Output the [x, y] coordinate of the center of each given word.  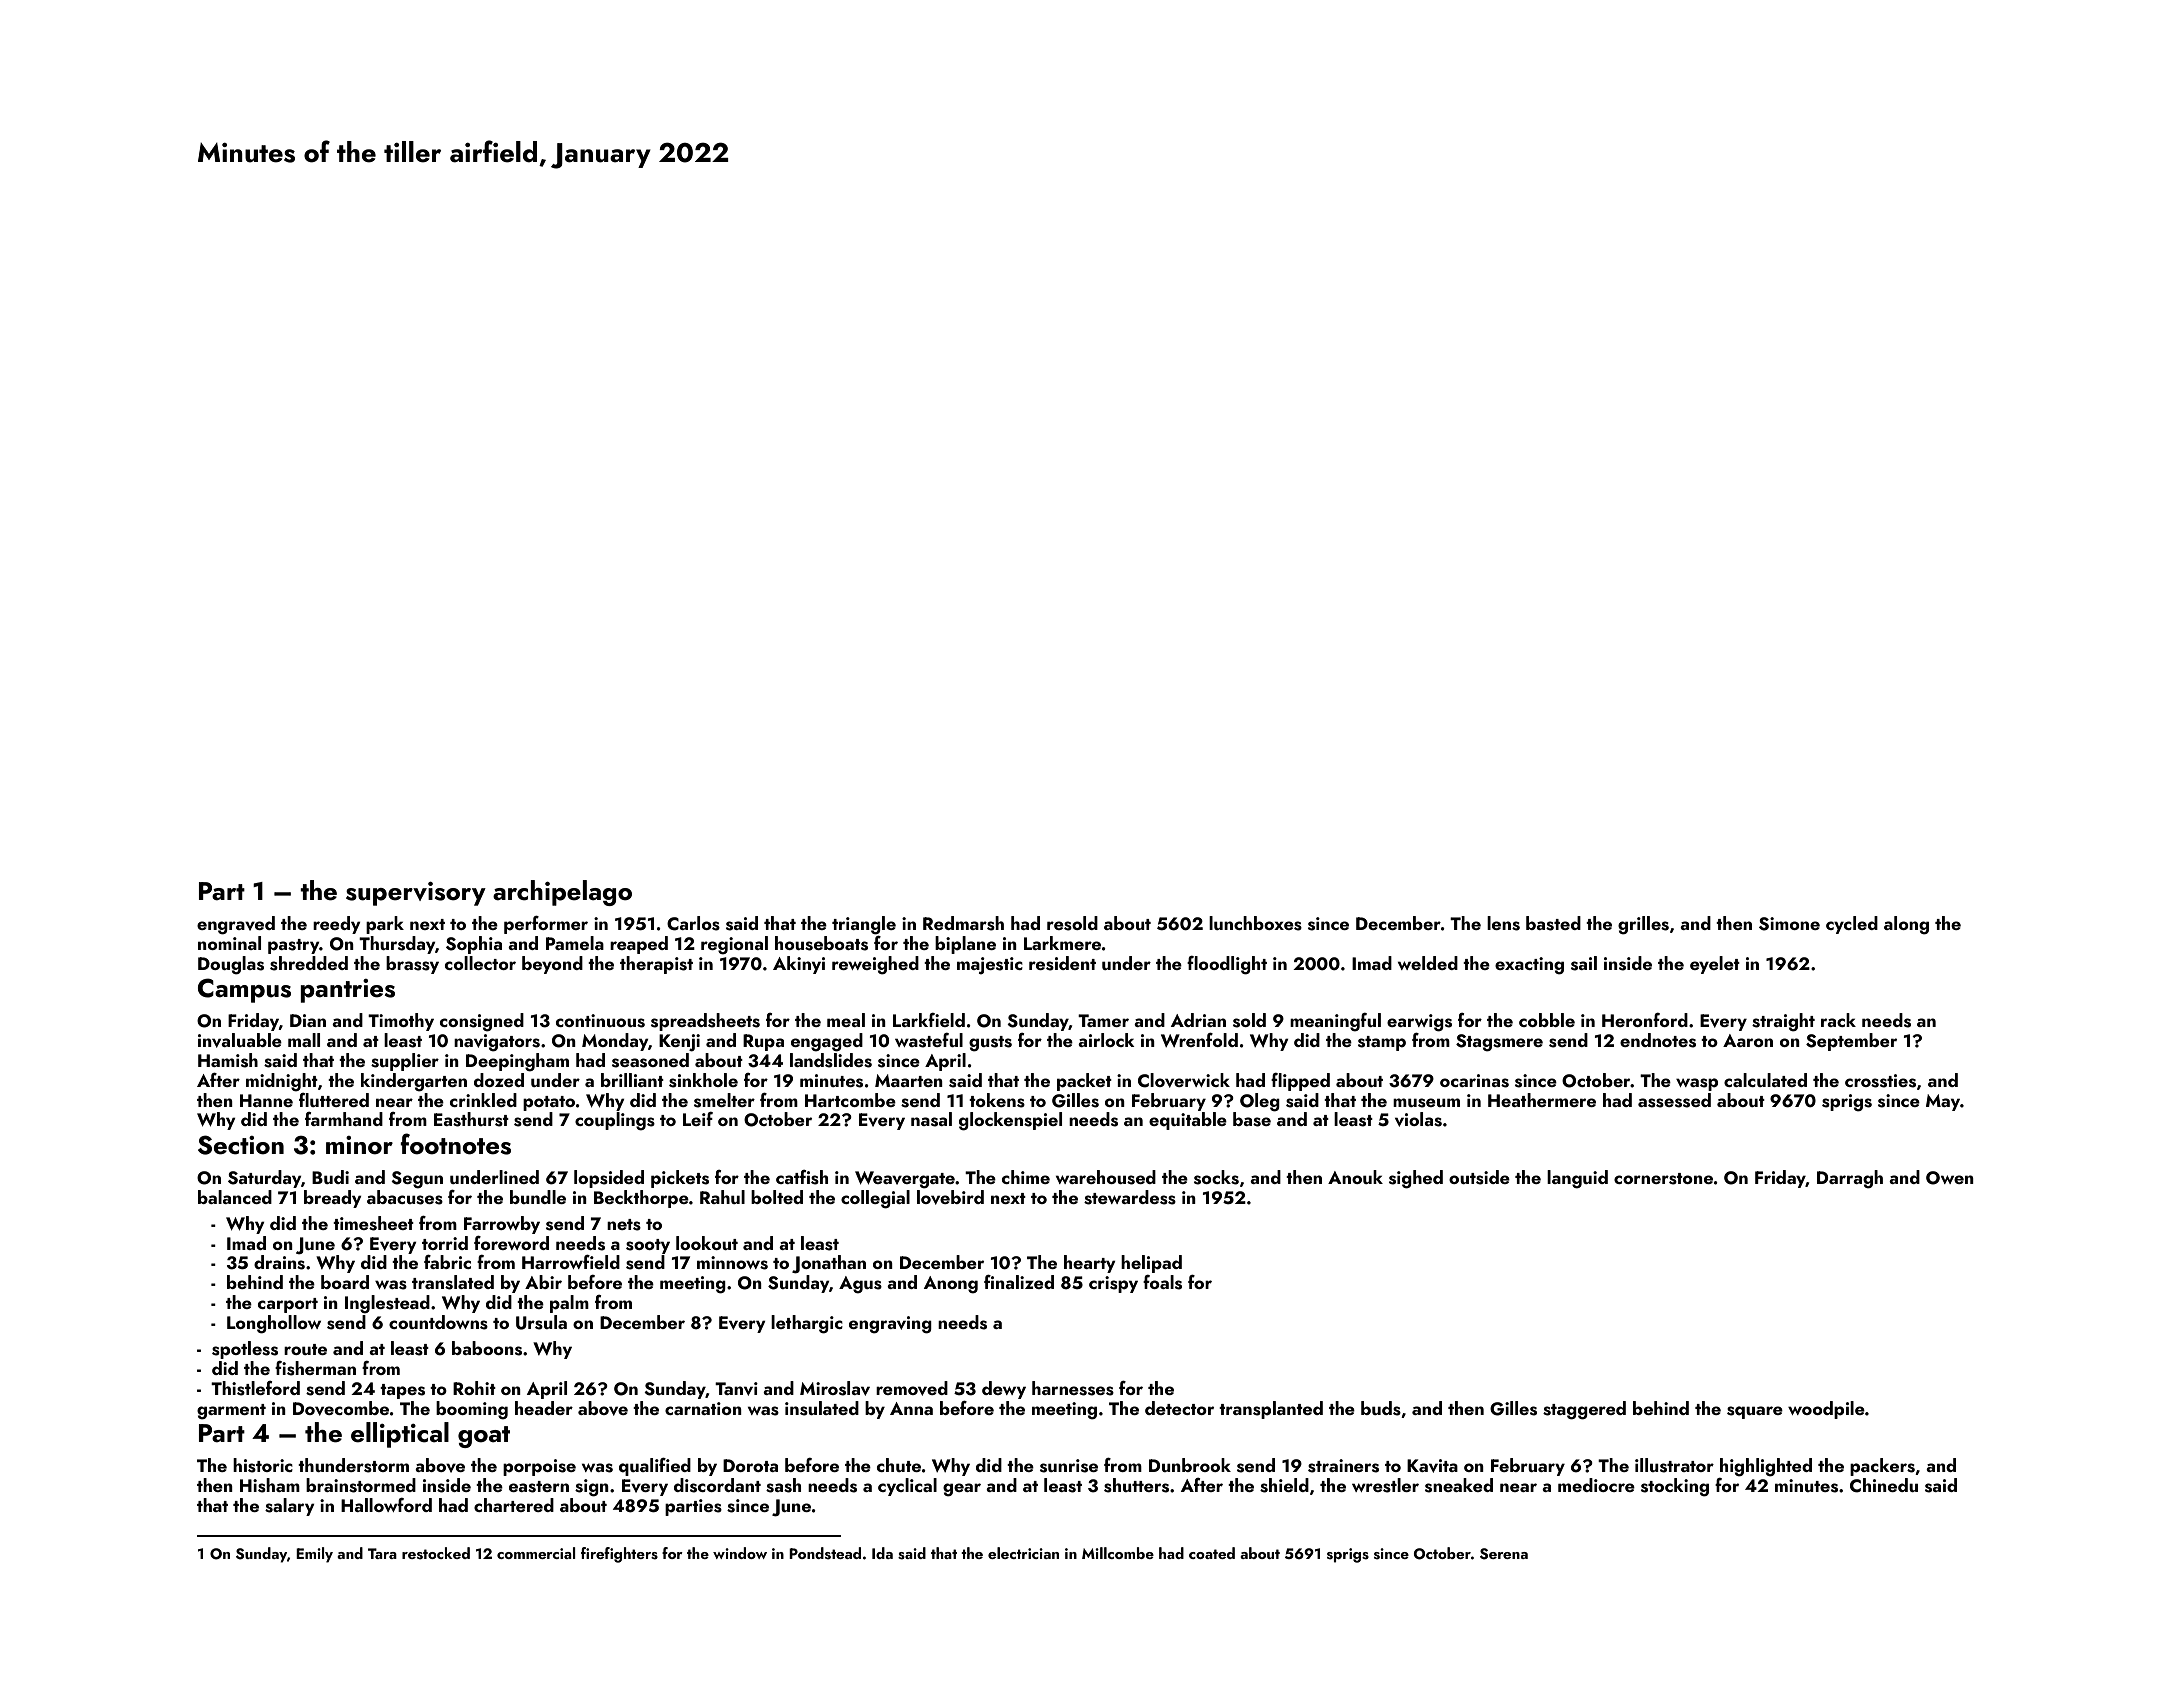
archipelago [562, 893]
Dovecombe [341, 1408]
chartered [514, 1505]
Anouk [1355, 1177]
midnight [282, 1082]
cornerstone [1663, 1179]
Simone [1789, 924]
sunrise [1069, 1466]
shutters [1136, 1485]
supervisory [416, 894]
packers [1882, 1467]
